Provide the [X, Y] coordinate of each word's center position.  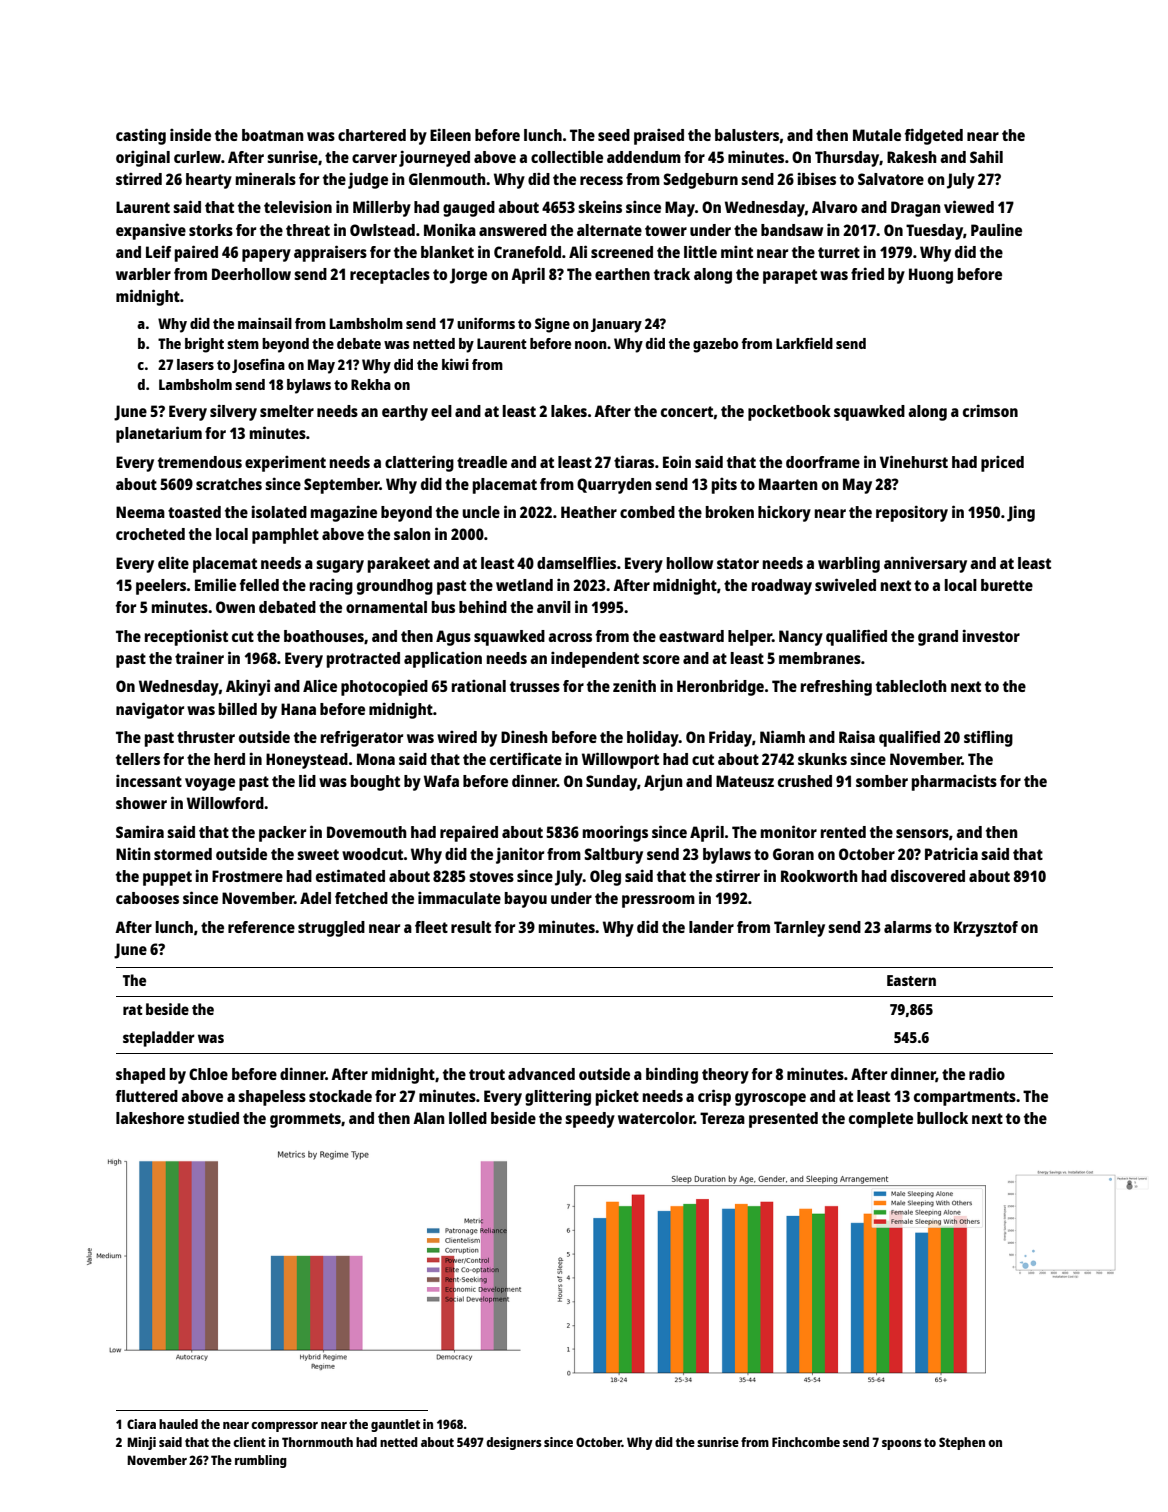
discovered [928, 875]
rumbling [261, 1461]
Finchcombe [806, 1442]
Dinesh [524, 737]
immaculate [459, 898]
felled [259, 585]
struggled [331, 929]
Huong [931, 276]
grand [938, 638]
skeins [600, 206]
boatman [273, 135]
